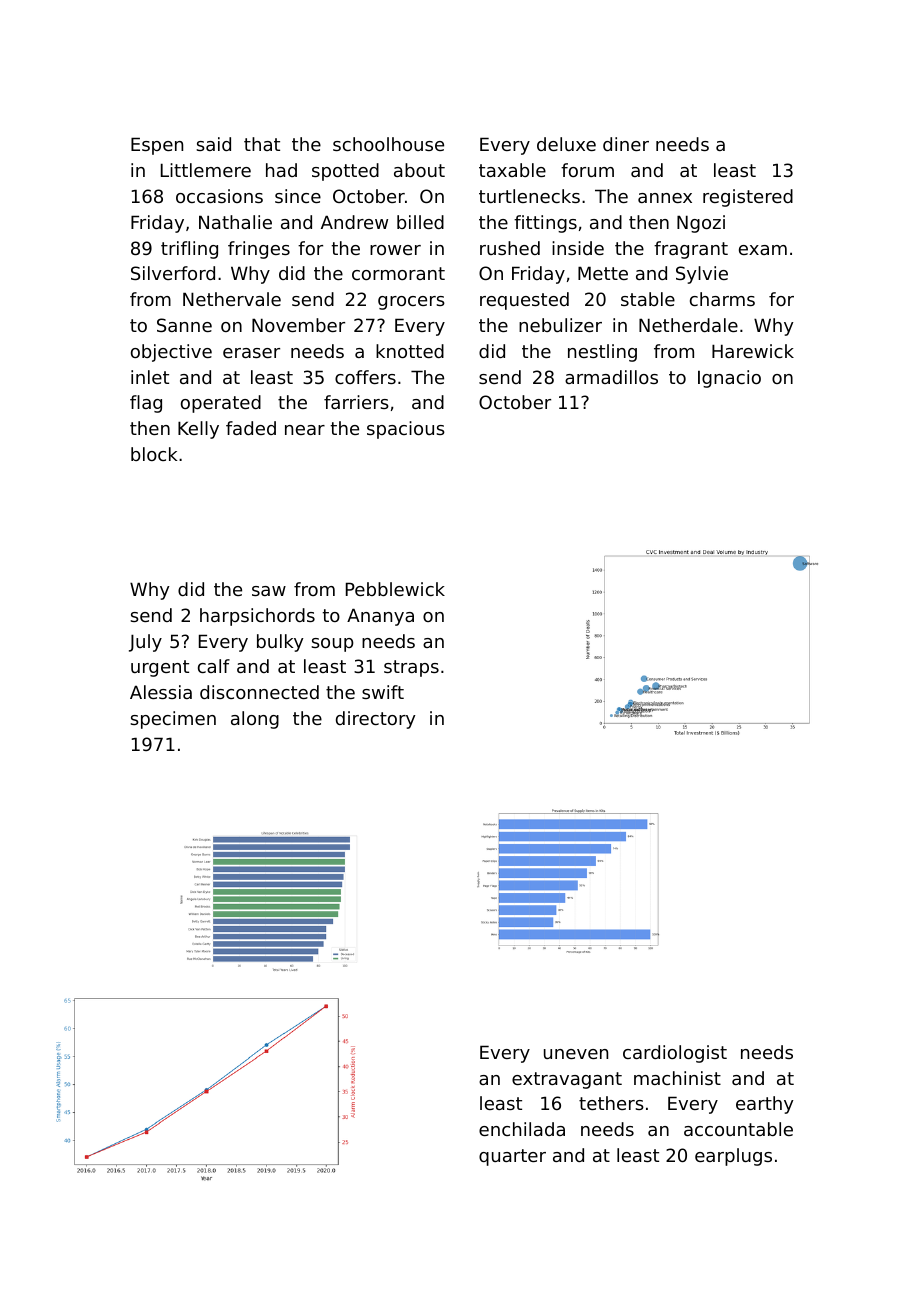 This image has width=924, height=1311. What do you see at coordinates (675, 1054) in the image?
I see `cardiologist` at bounding box center [675, 1054].
